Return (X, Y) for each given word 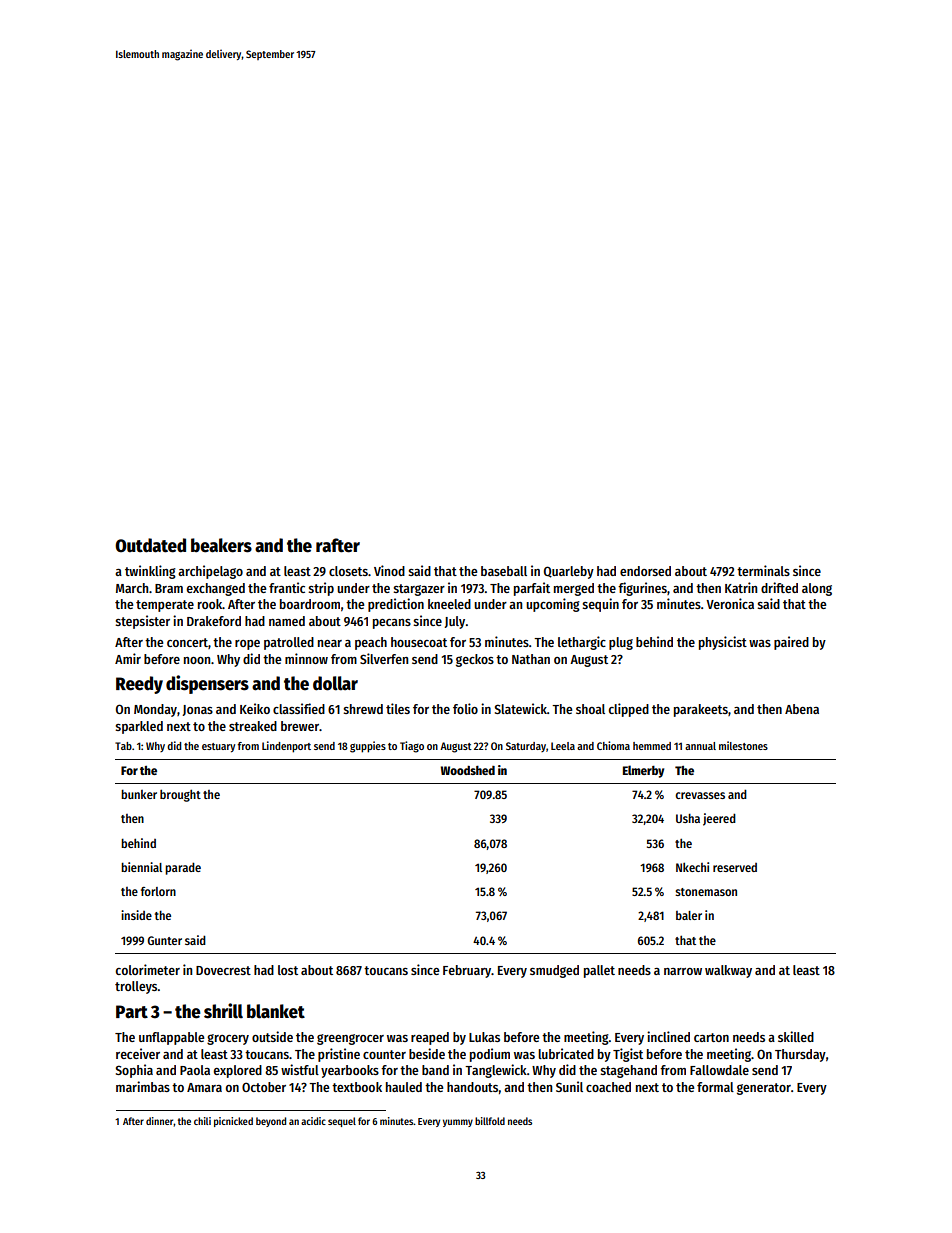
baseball (504, 571)
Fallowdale (719, 1070)
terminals (763, 570)
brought (180, 795)
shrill (223, 1011)
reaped (430, 1038)
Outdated (150, 545)
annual (700, 746)
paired (791, 643)
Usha (688, 818)
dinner (159, 1121)
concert (187, 642)
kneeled (449, 604)
